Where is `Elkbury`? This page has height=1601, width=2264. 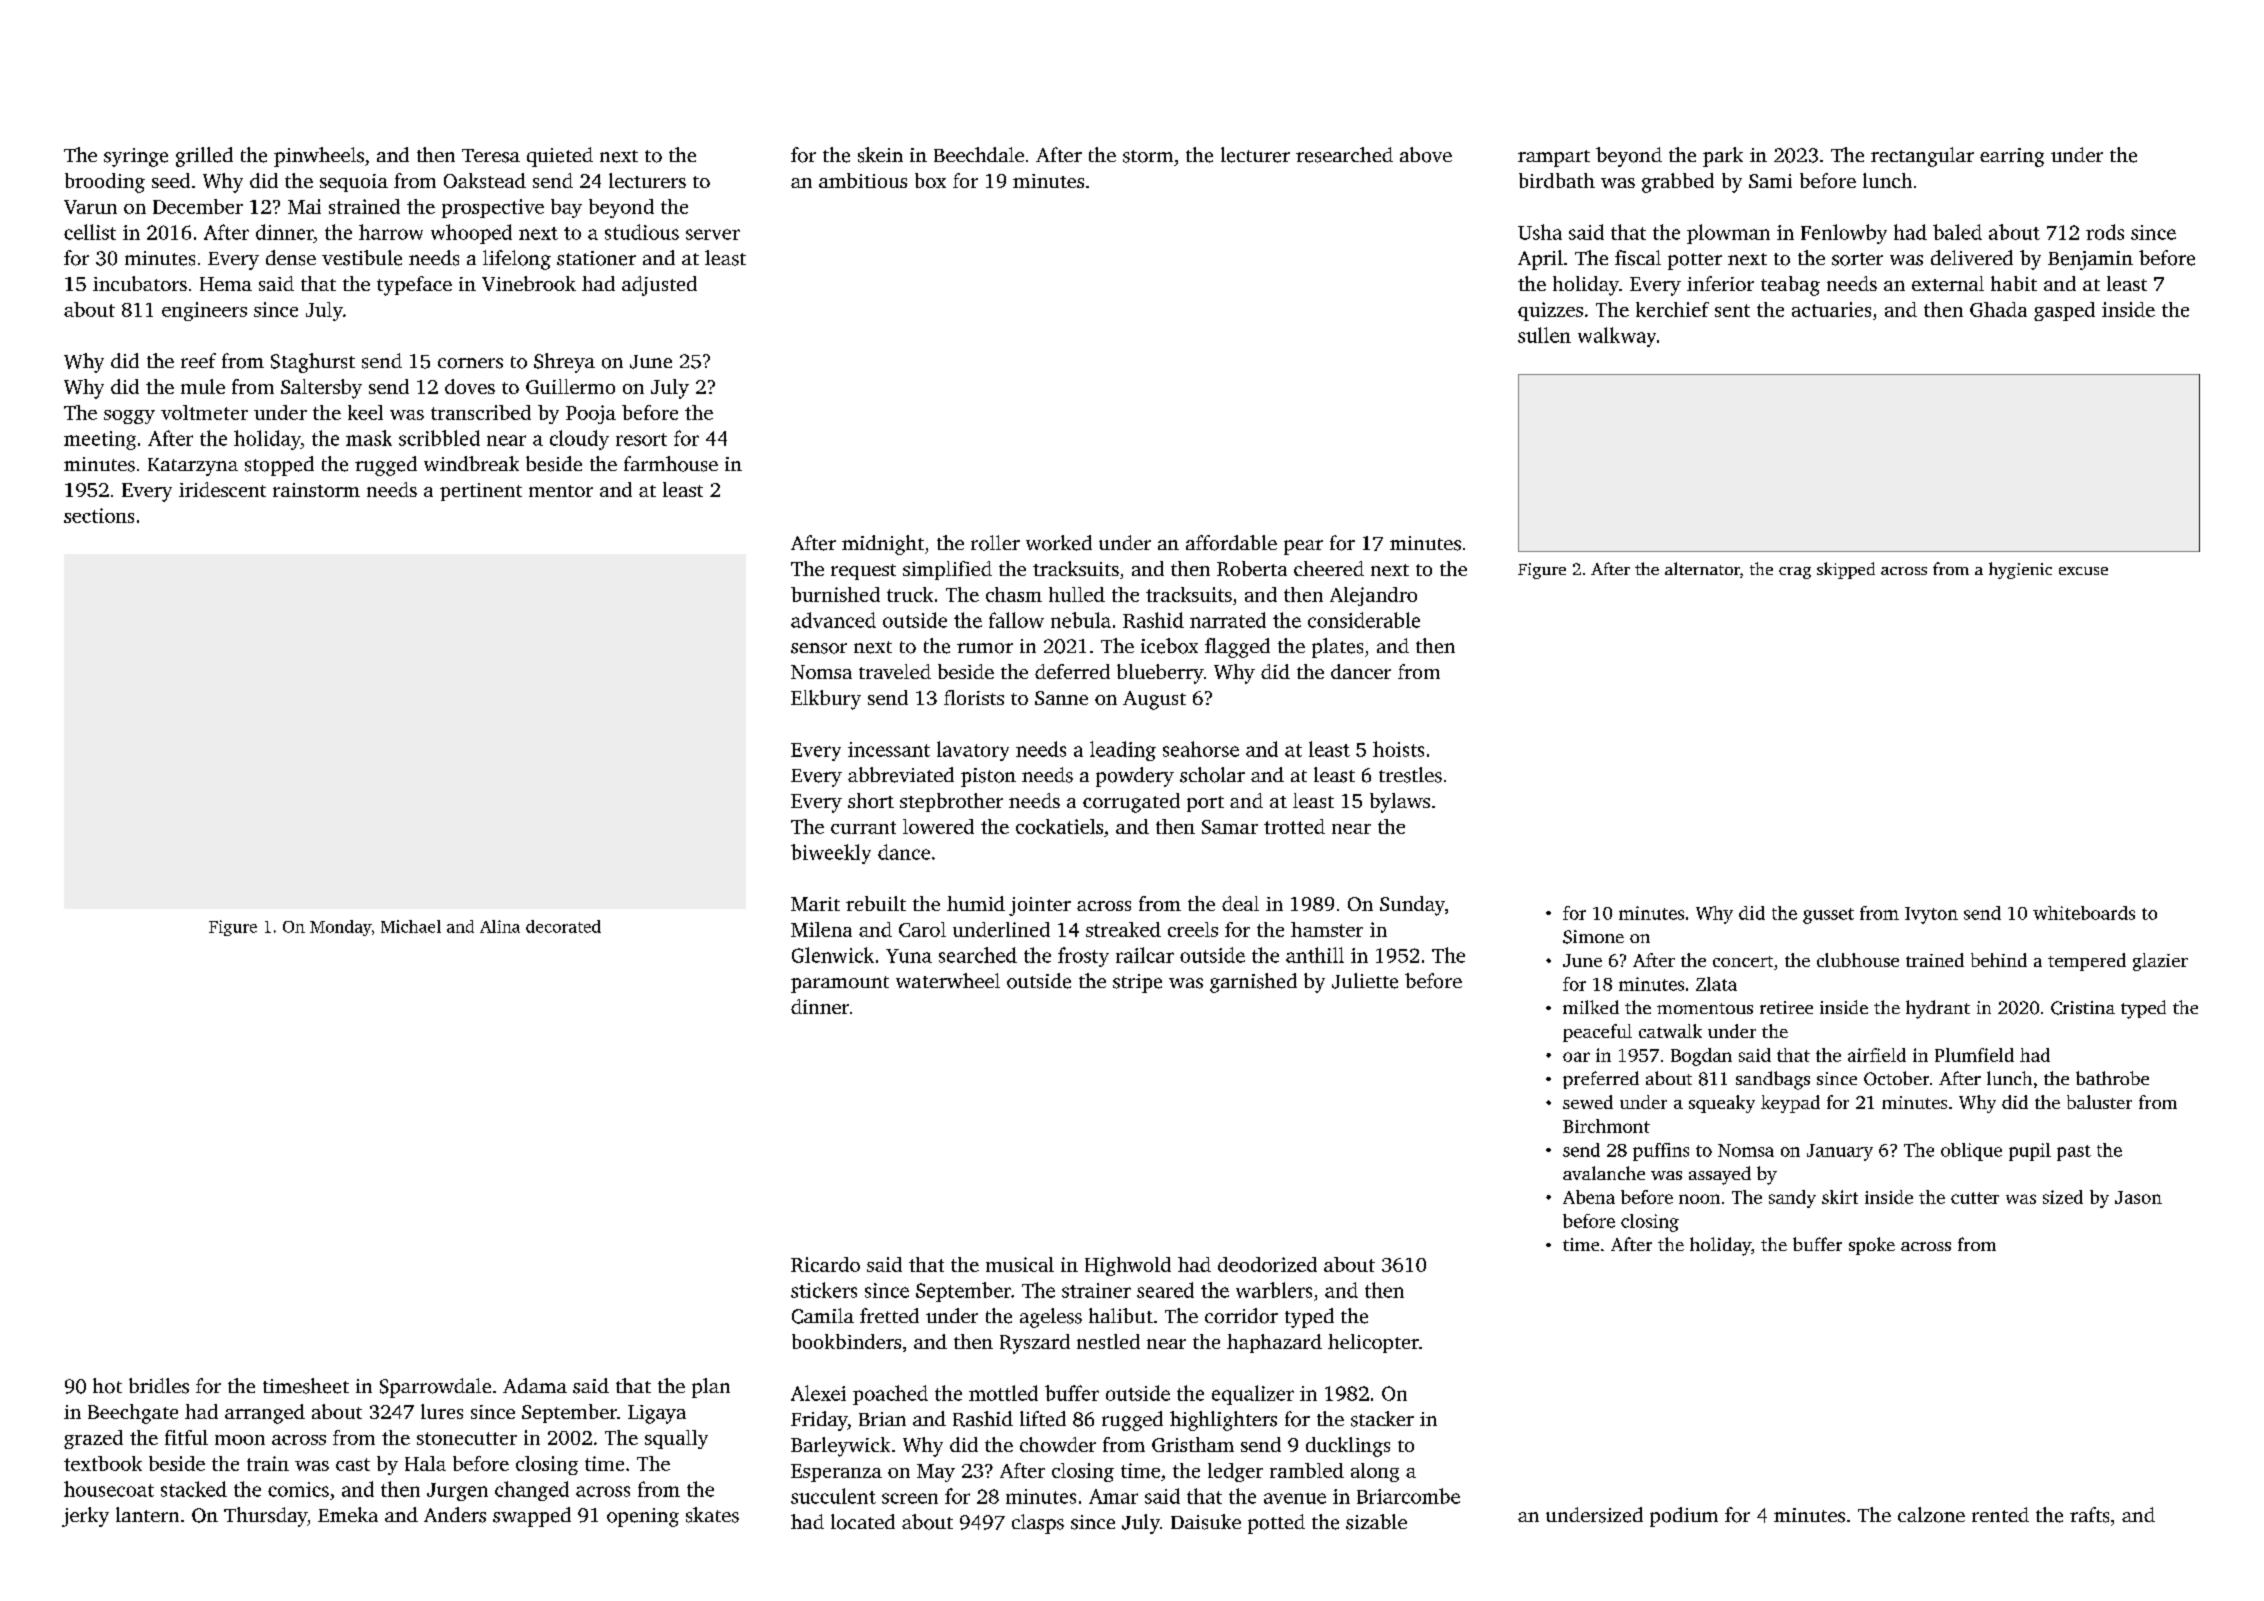
Elkbury is located at coordinates (826, 700).
